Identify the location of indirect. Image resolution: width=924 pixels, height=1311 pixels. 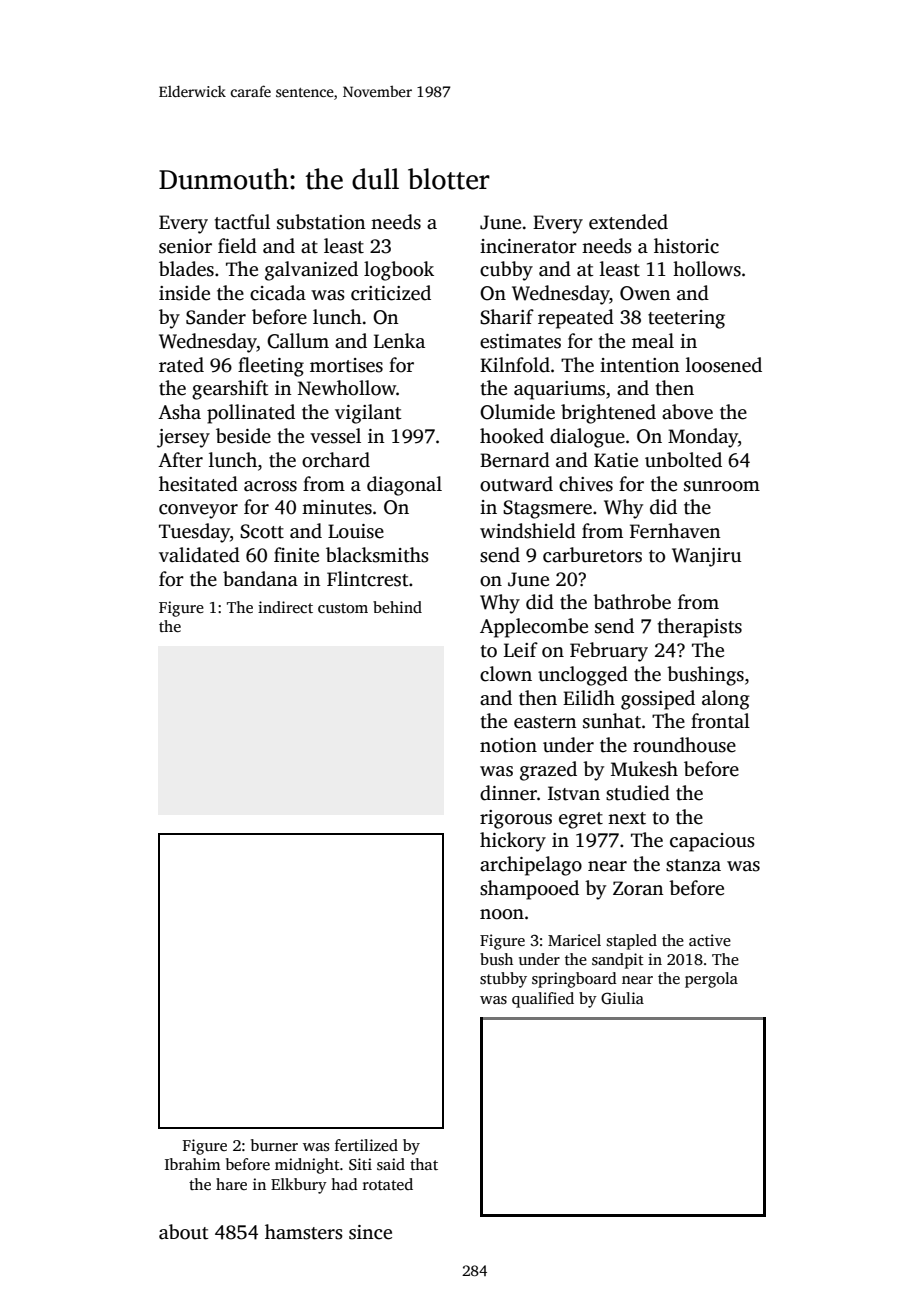
(285, 607).
